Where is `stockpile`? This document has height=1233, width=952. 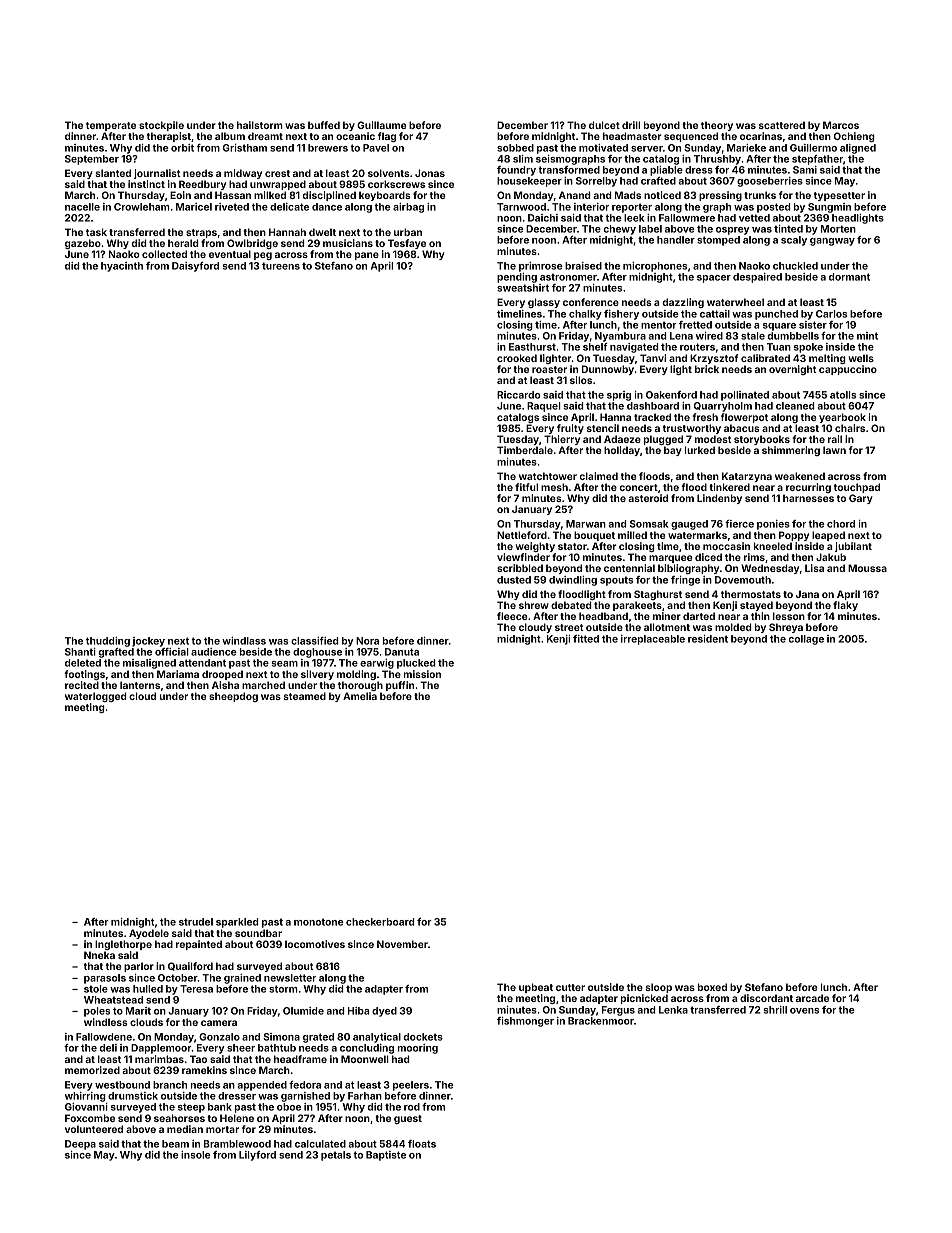 stockpile is located at coordinates (161, 126).
